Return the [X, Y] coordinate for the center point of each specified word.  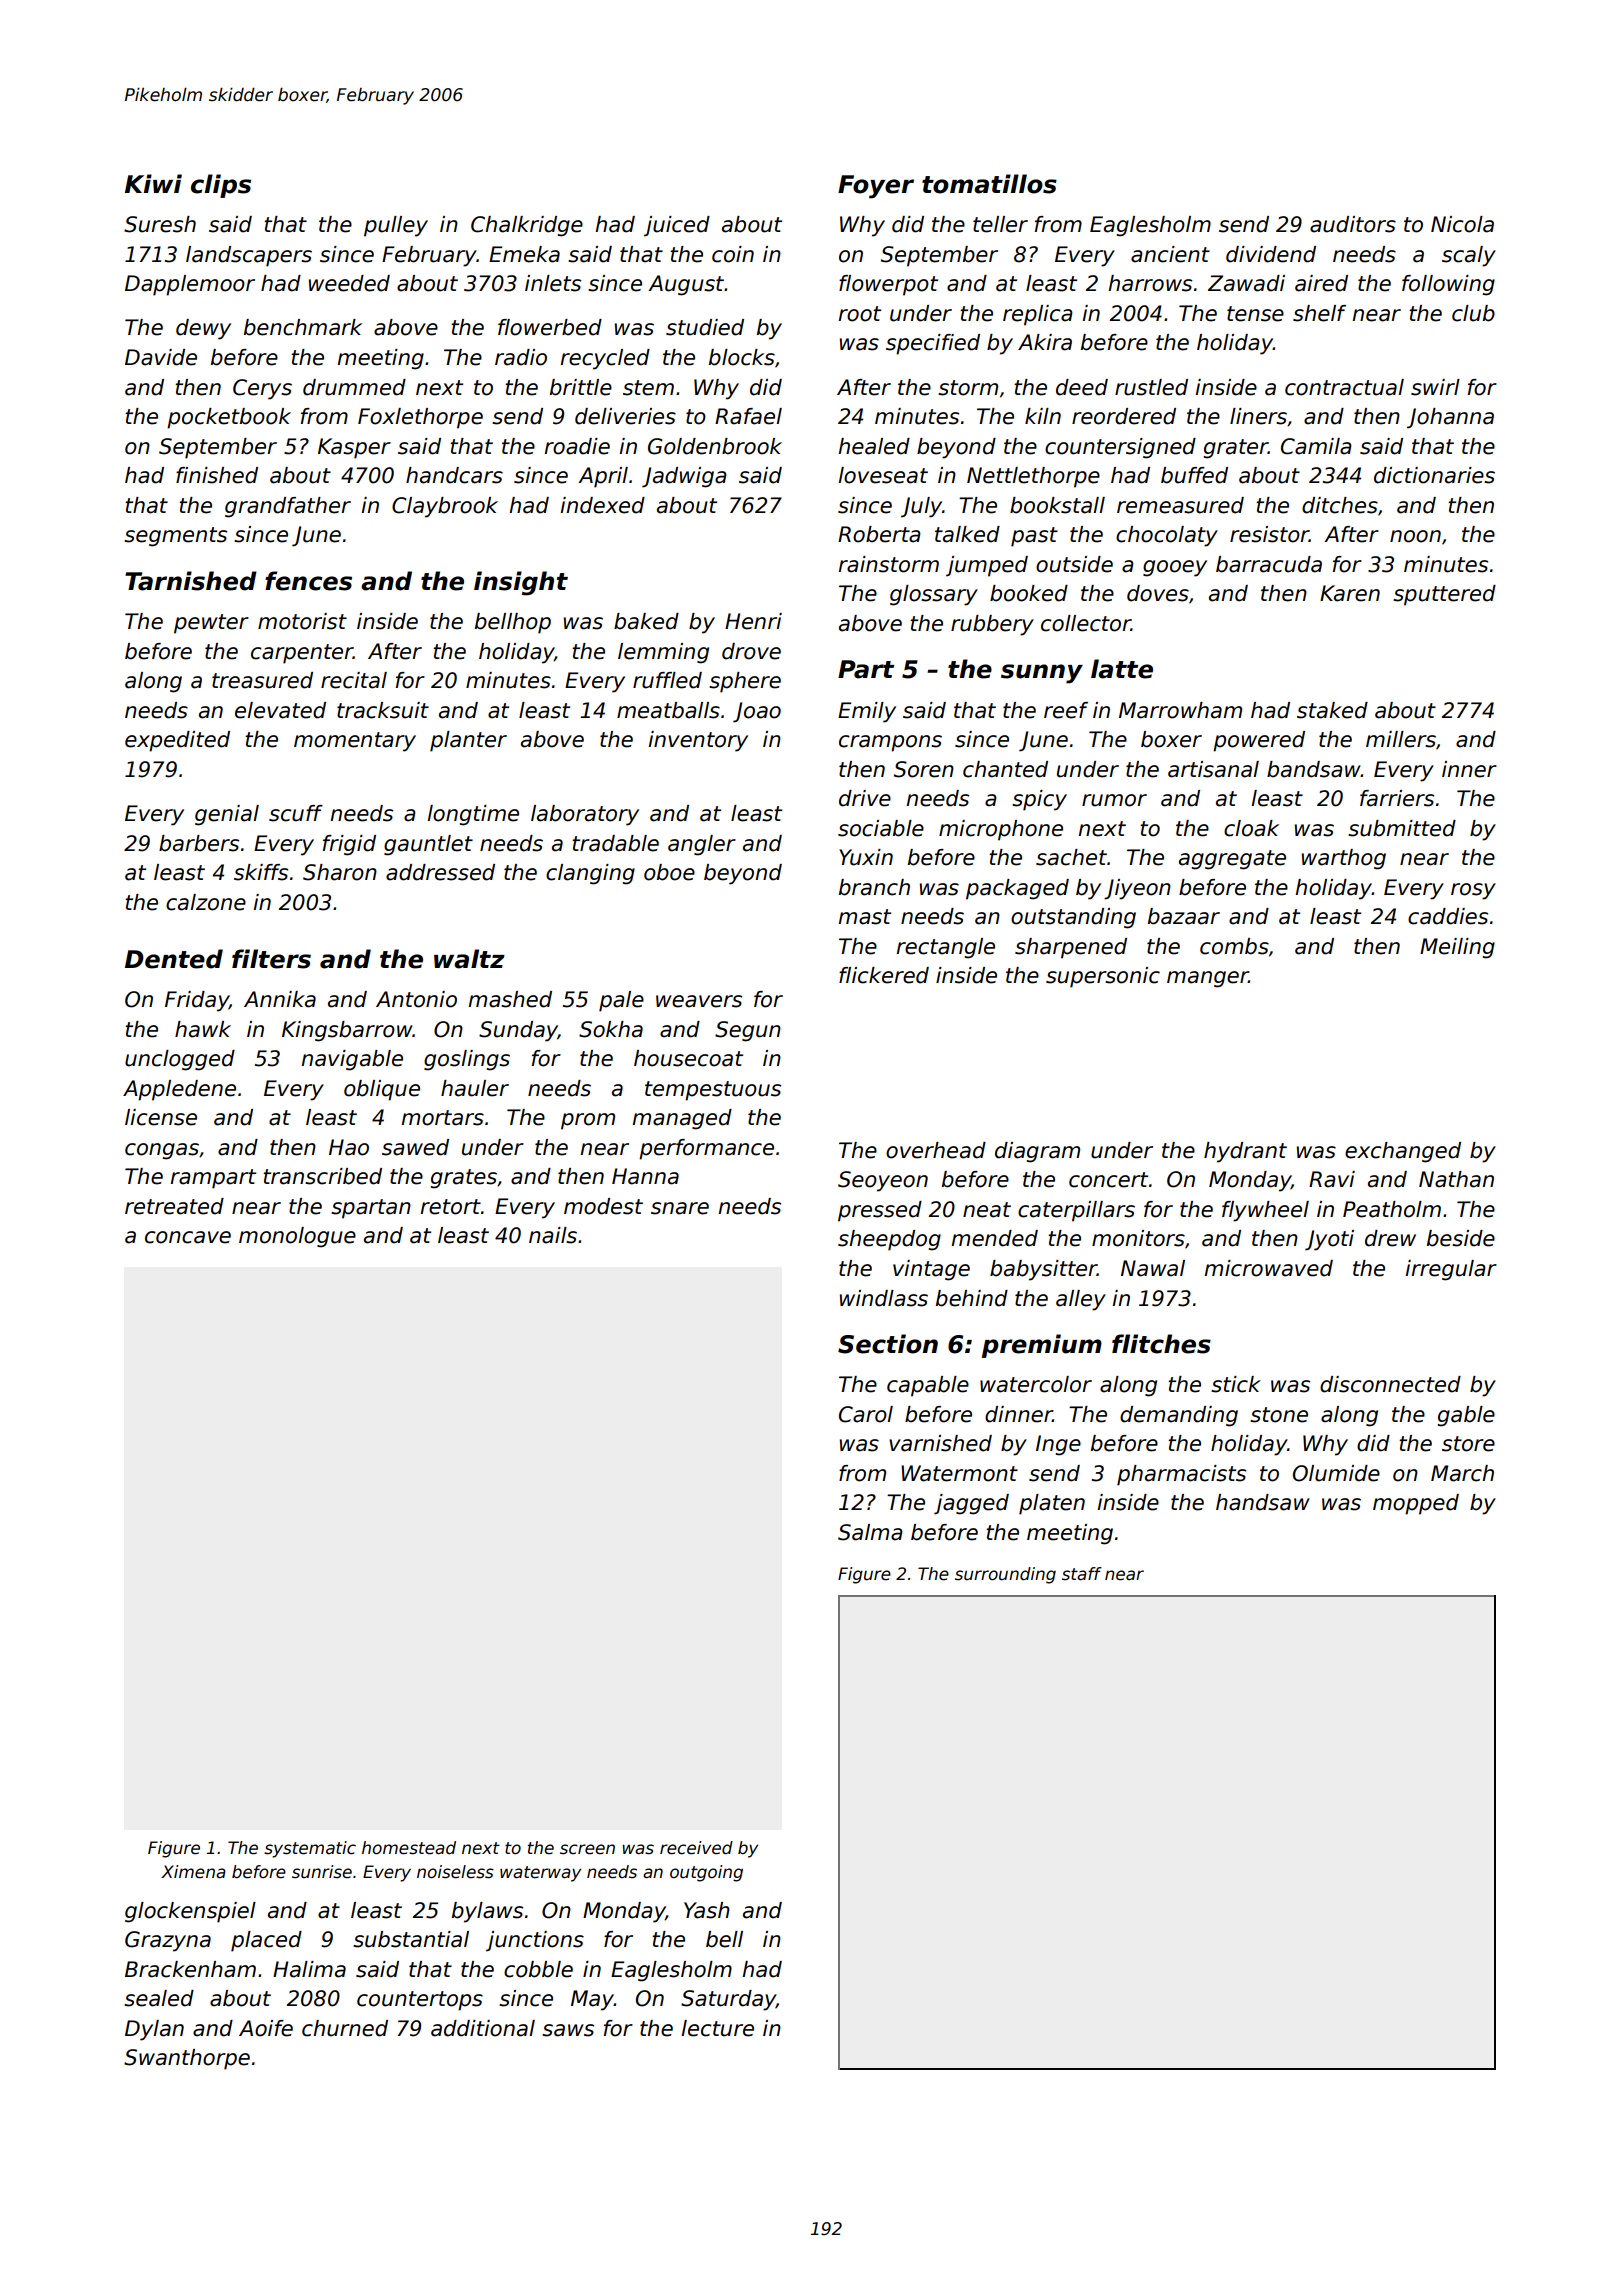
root [859, 314]
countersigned [1120, 448]
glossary [934, 595]
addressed [440, 872]
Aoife [266, 2028]
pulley [396, 226]
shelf [1319, 313]
